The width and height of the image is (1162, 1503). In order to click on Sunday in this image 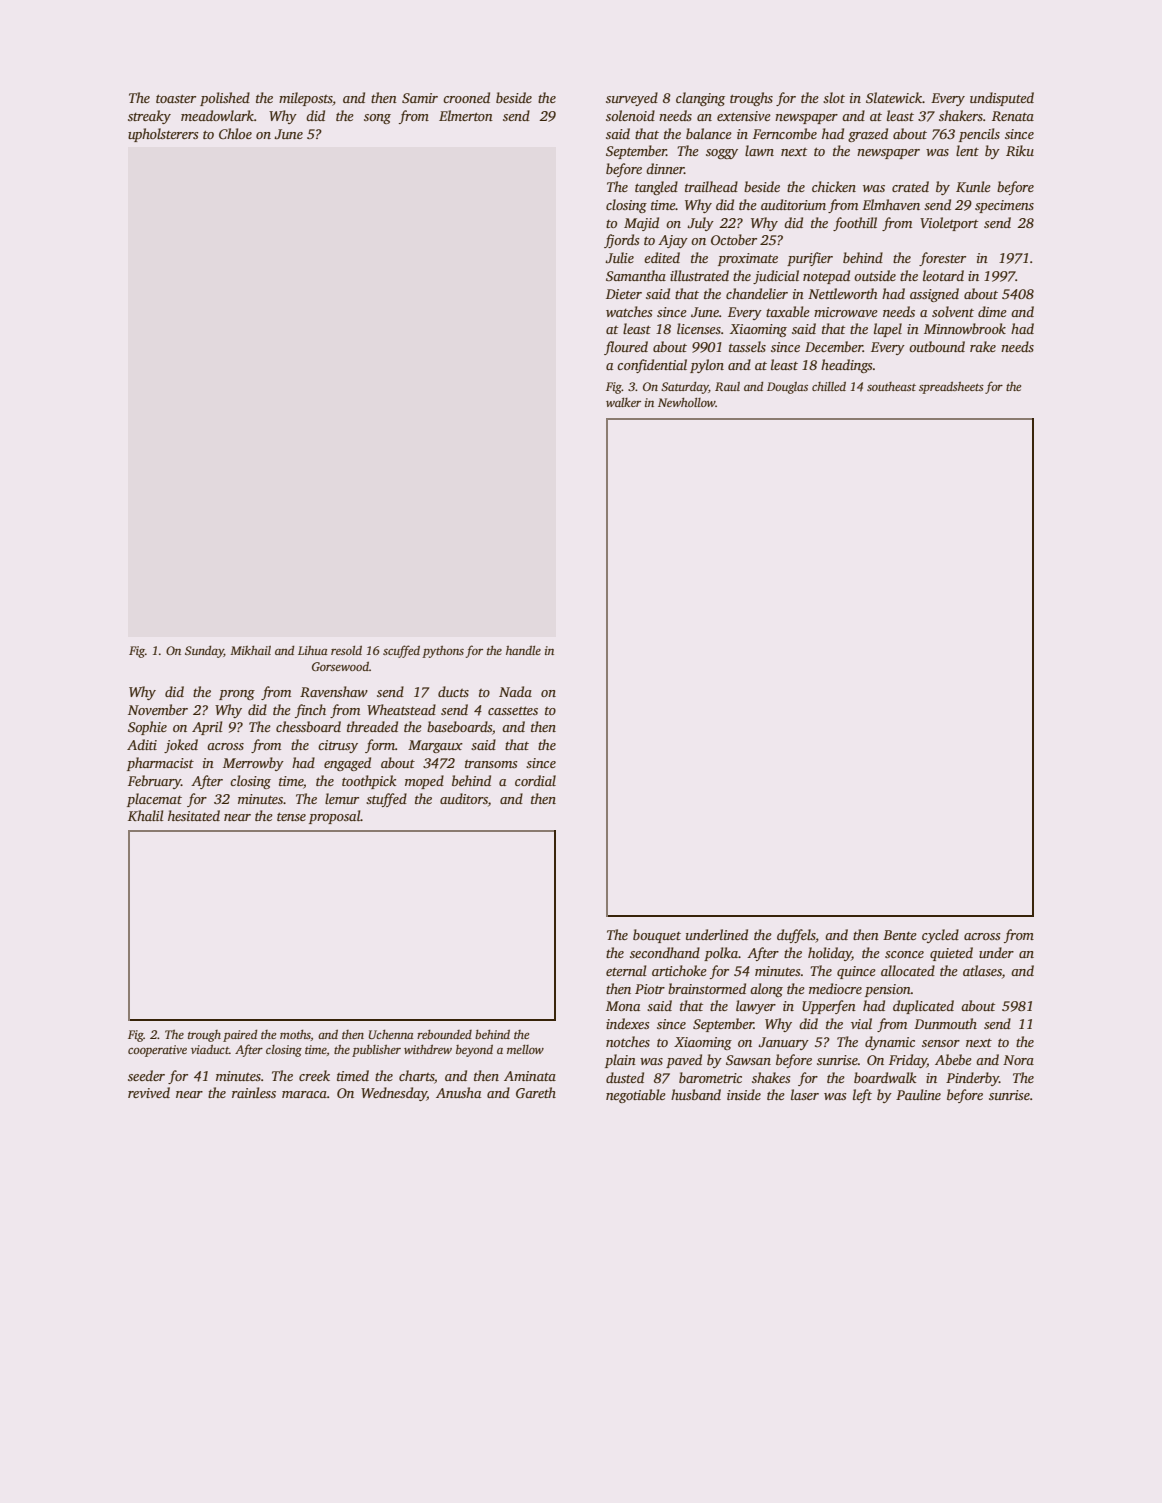, I will do `click(204, 651)`.
